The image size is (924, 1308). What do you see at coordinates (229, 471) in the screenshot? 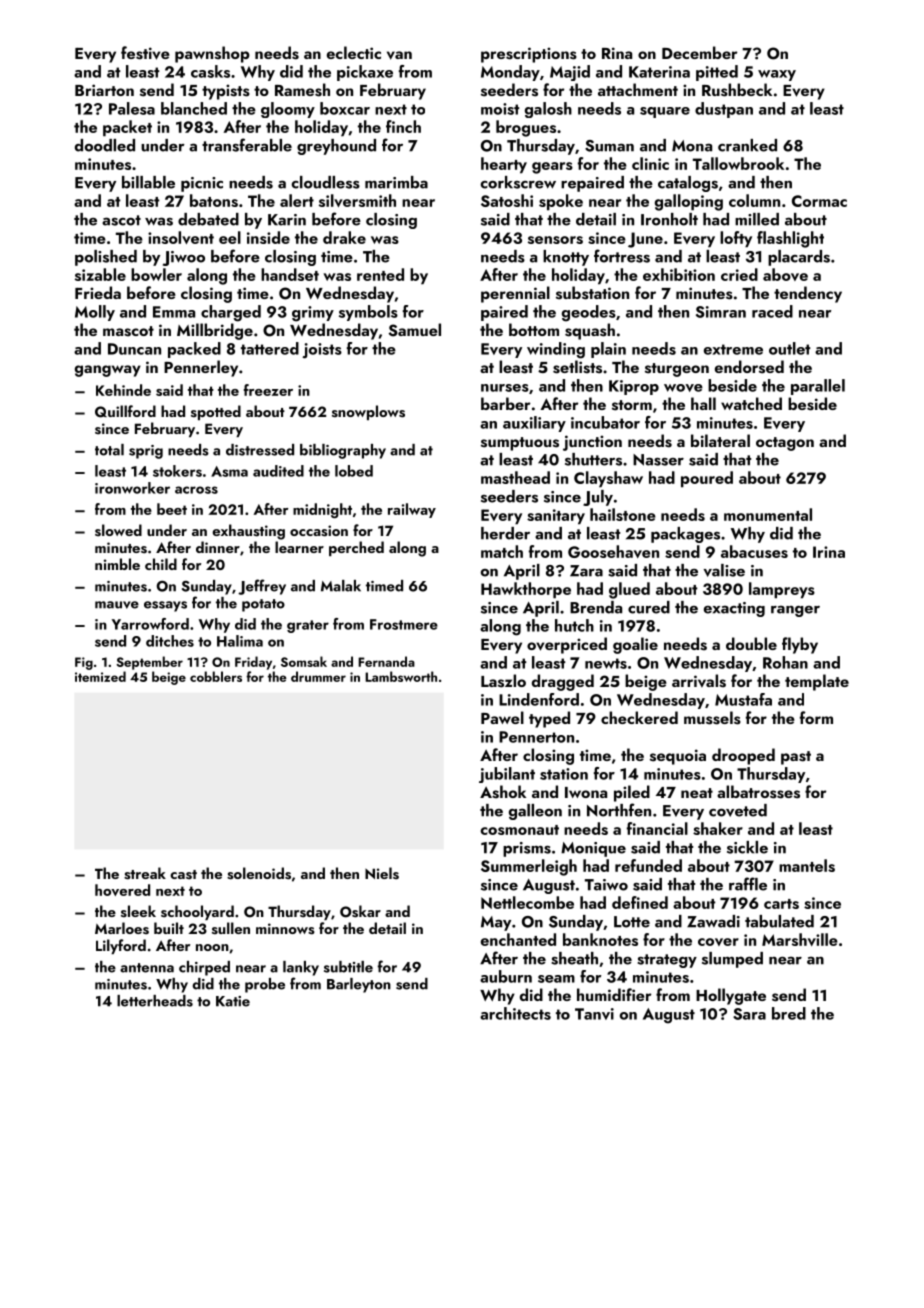
I see `Asma` at bounding box center [229, 471].
